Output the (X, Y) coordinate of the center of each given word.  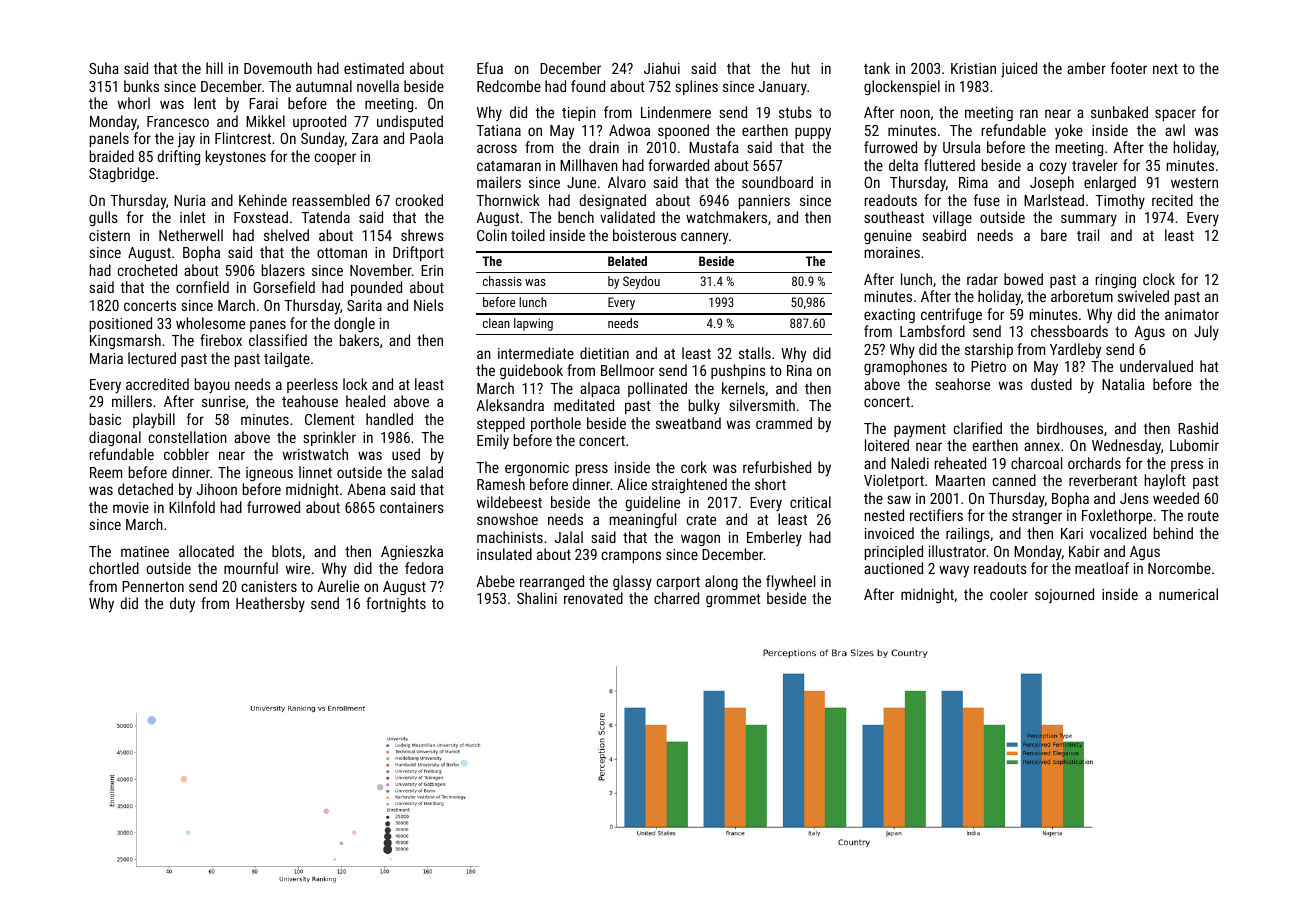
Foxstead (261, 217)
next (1165, 69)
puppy (813, 133)
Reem (106, 472)
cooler (1009, 594)
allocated (206, 551)
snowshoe (507, 519)
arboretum (1082, 296)
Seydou (641, 282)
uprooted (319, 122)
